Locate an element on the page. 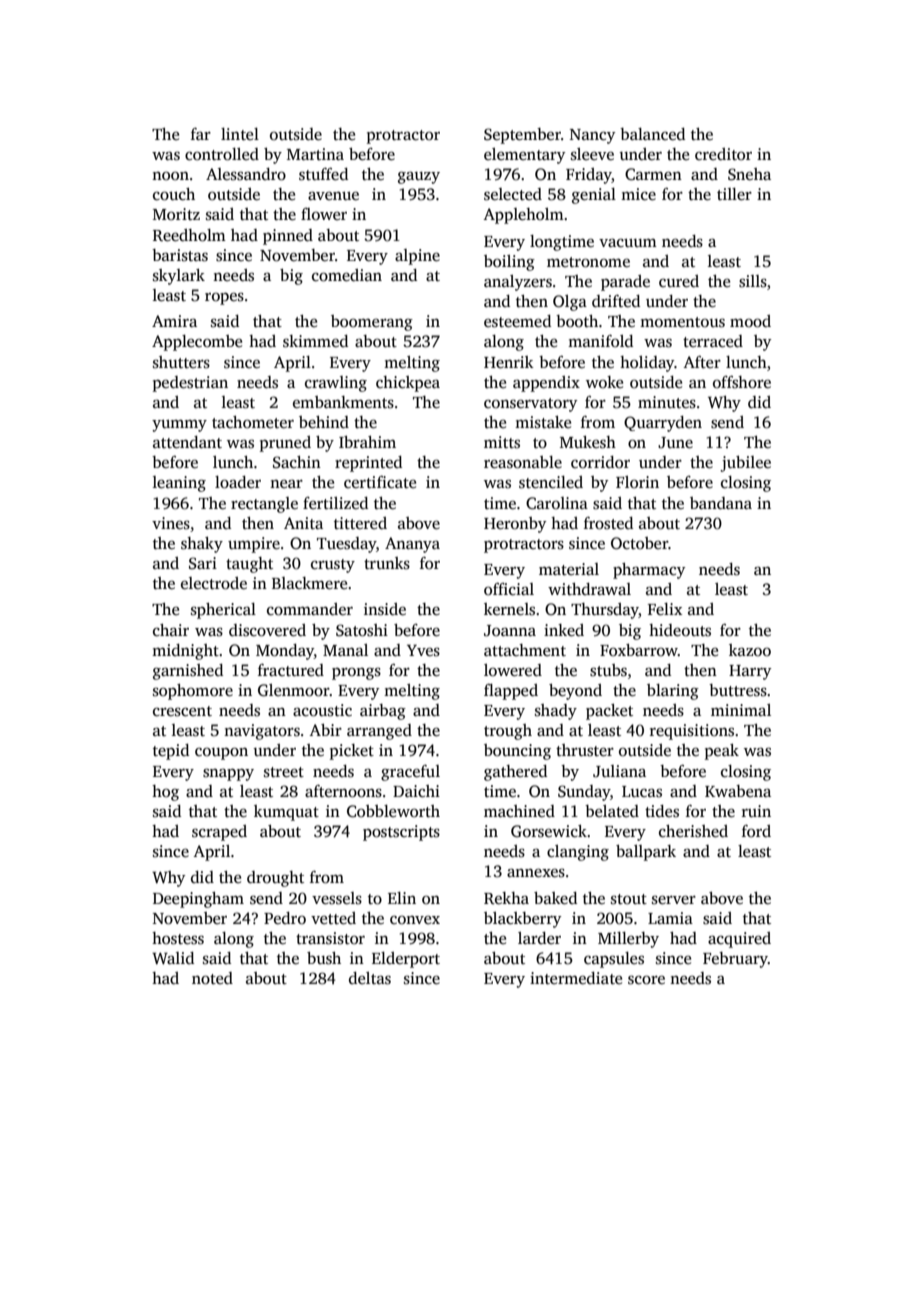  creditor is located at coordinates (723, 154).
